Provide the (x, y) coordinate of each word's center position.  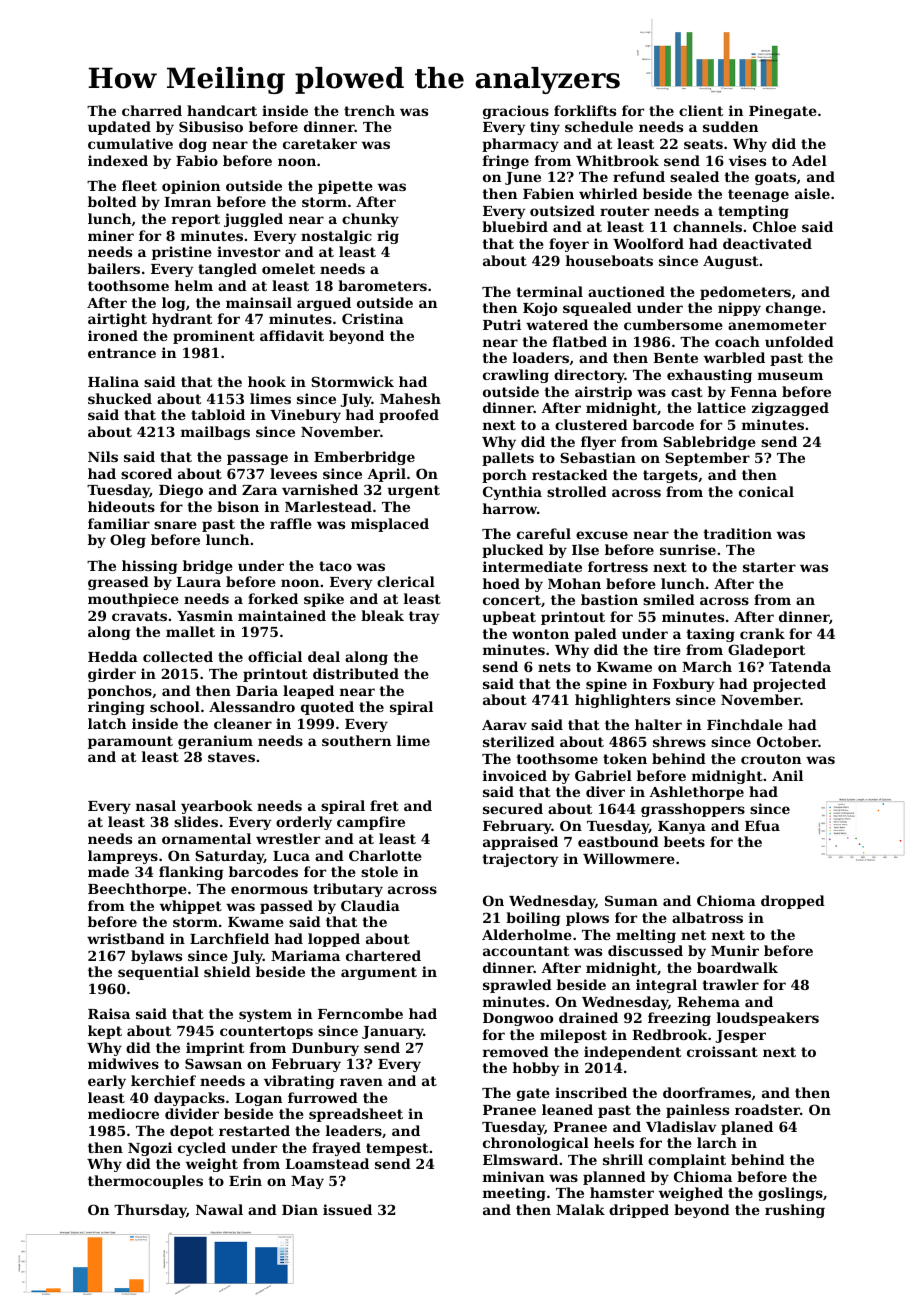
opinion (191, 187)
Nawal (219, 1209)
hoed (501, 583)
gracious (516, 112)
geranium (215, 742)
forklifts (585, 110)
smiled (669, 599)
